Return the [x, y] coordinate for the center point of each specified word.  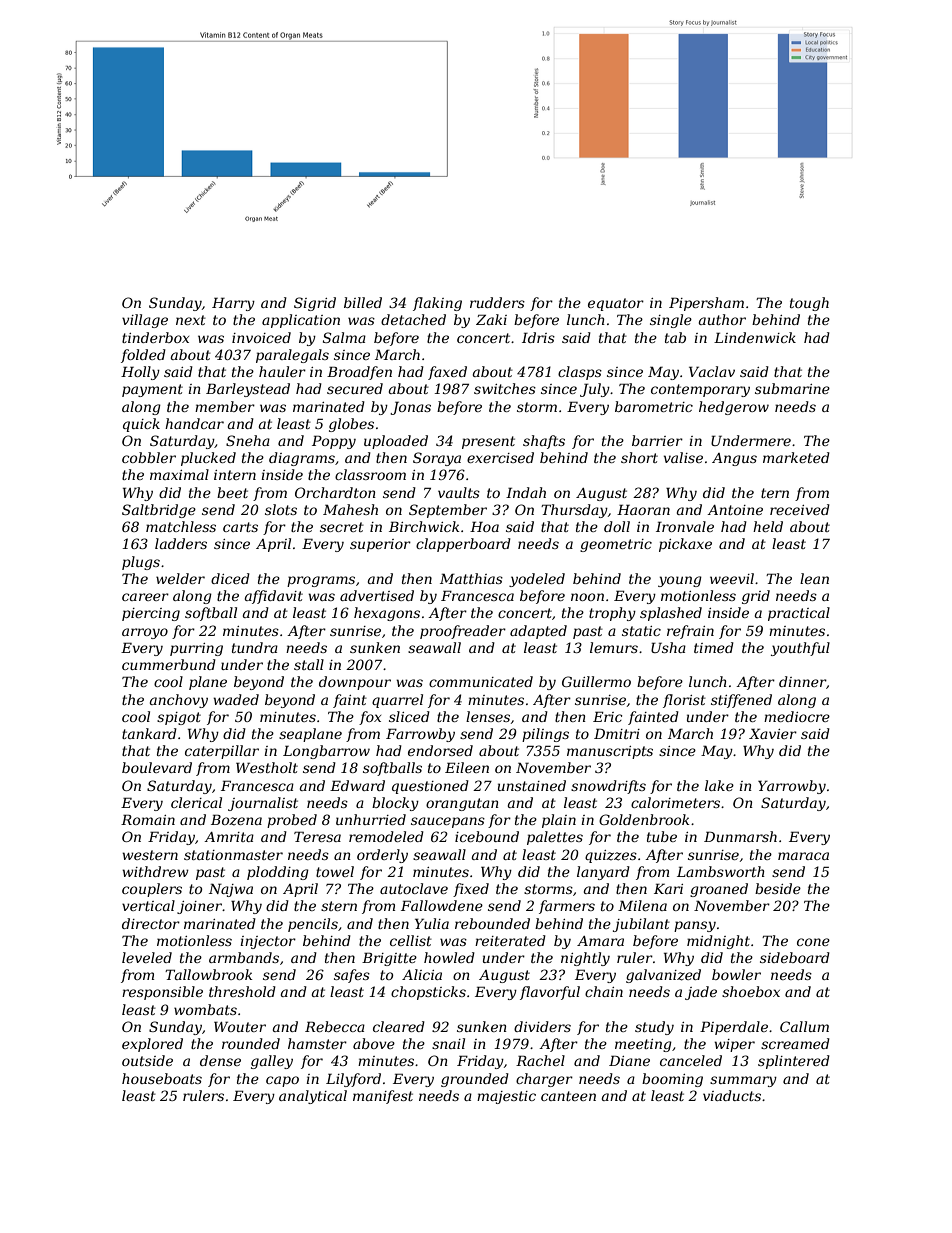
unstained [532, 785]
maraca [803, 856]
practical [799, 614]
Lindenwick [755, 337]
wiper [734, 1045]
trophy [612, 614]
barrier [657, 440]
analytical [313, 1097]
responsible [162, 993]
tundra [255, 647]
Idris [538, 337]
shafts [544, 442]
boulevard [157, 767]
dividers [542, 1026]
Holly [140, 373]
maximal [179, 474]
